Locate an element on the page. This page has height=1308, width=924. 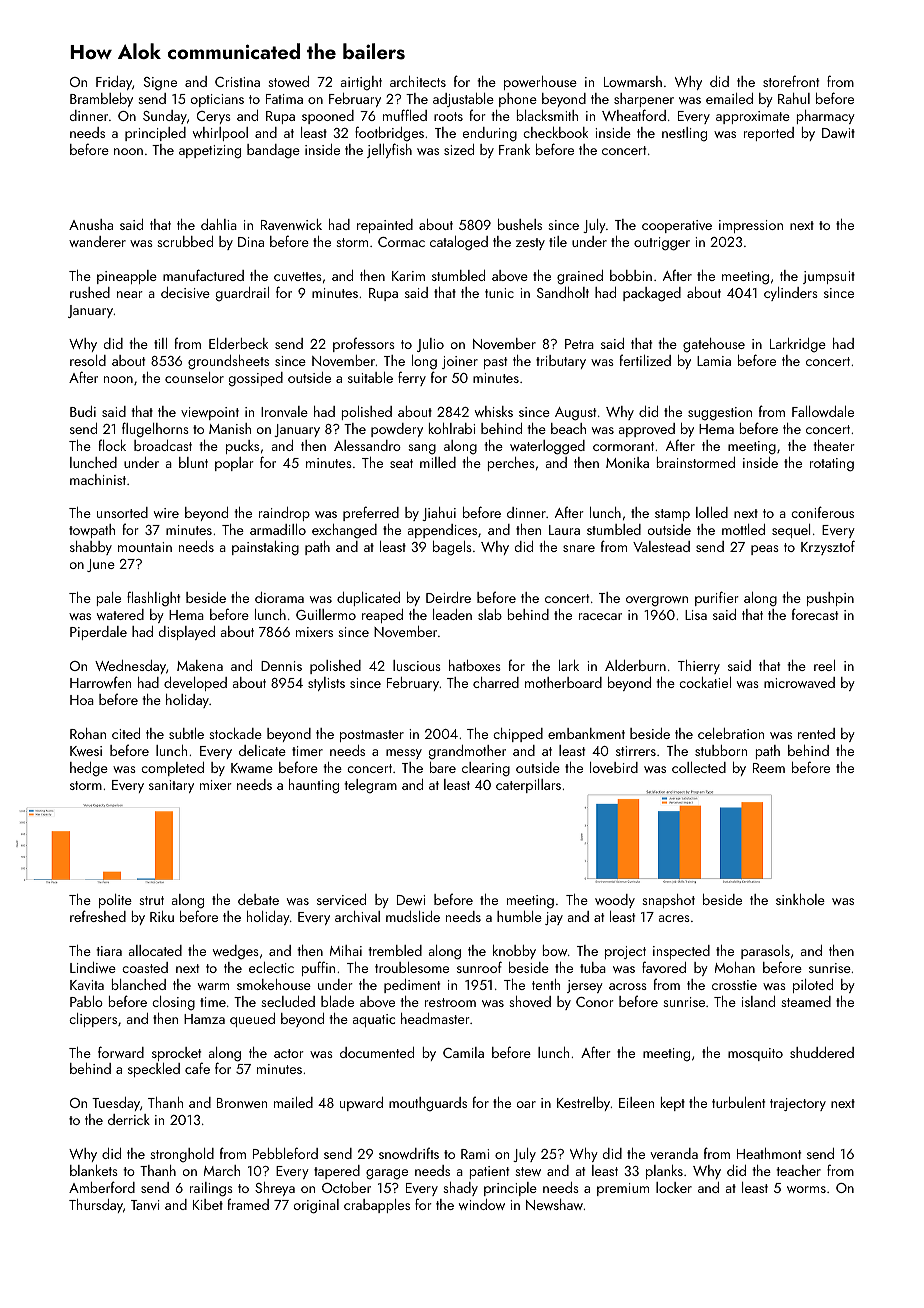
sized is located at coordinates (459, 149).
